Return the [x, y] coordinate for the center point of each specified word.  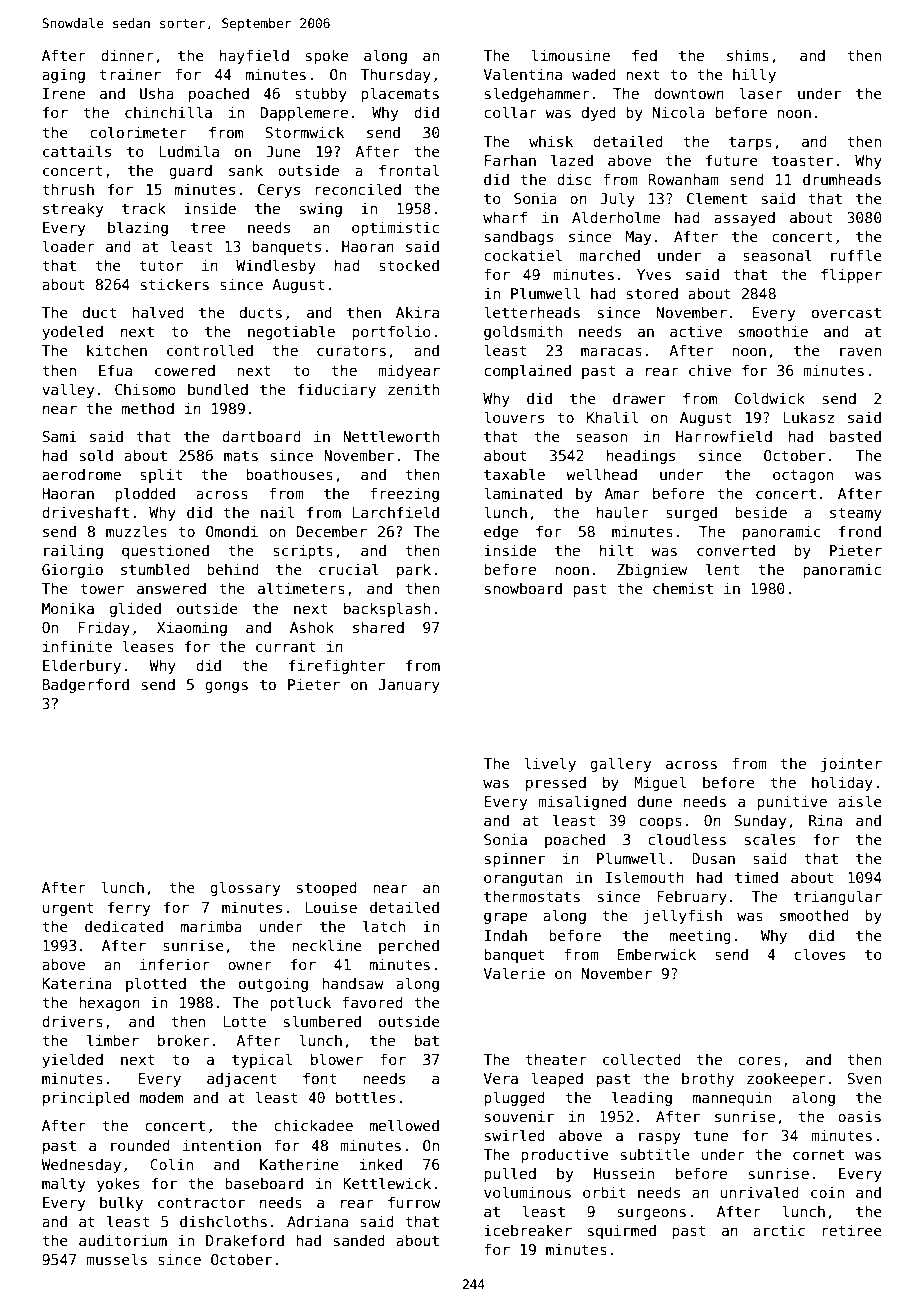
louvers [514, 417]
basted [855, 436]
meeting [700, 936]
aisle [860, 801]
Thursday [395, 75]
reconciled [358, 189]
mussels [116, 1259]
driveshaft [85, 512]
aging [63, 76]
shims [748, 55]
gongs [226, 687]
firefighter [337, 666]
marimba [211, 926]
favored [372, 1002]
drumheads [842, 179]
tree [208, 227]
